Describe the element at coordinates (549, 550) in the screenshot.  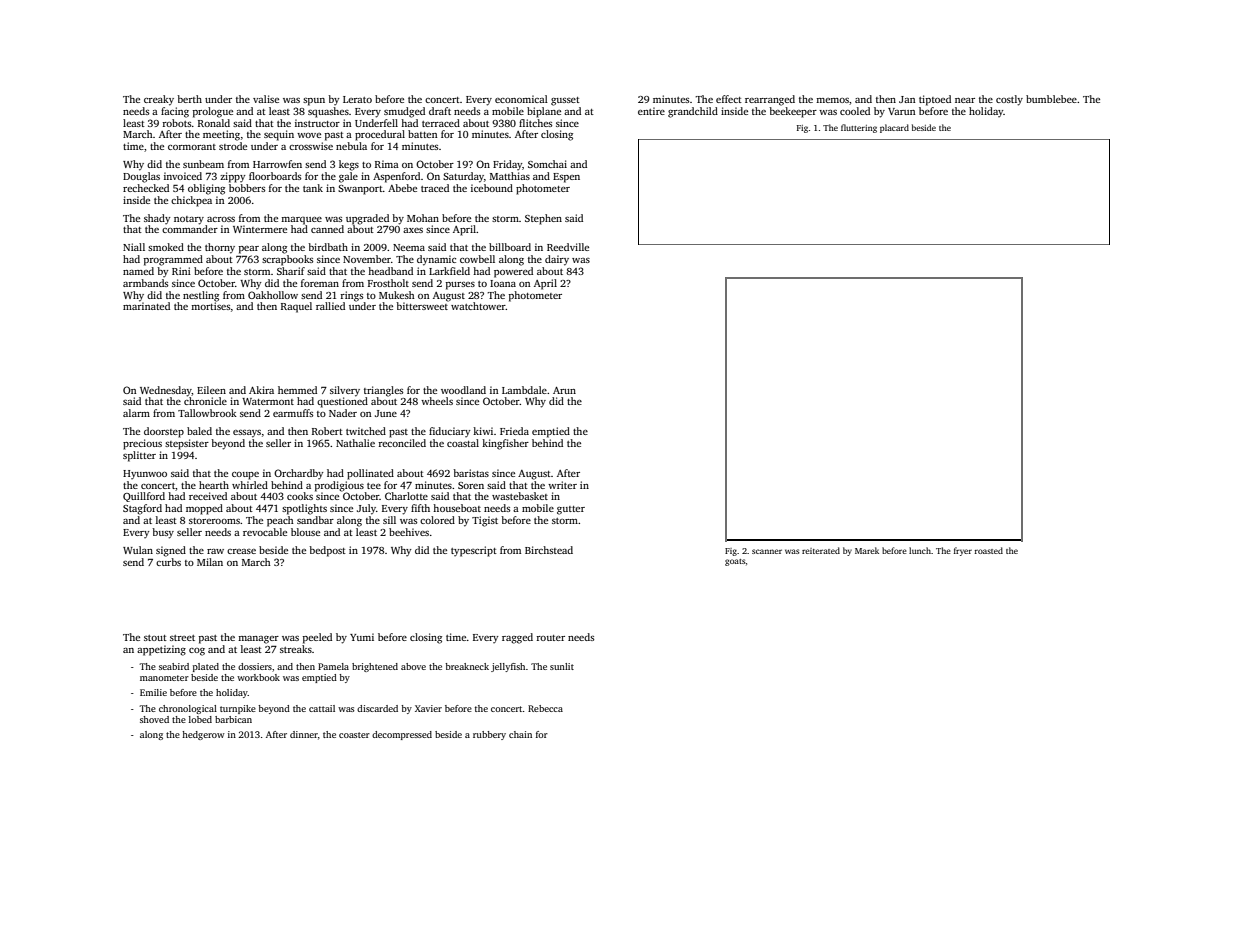
I see `Birchstead` at that location.
